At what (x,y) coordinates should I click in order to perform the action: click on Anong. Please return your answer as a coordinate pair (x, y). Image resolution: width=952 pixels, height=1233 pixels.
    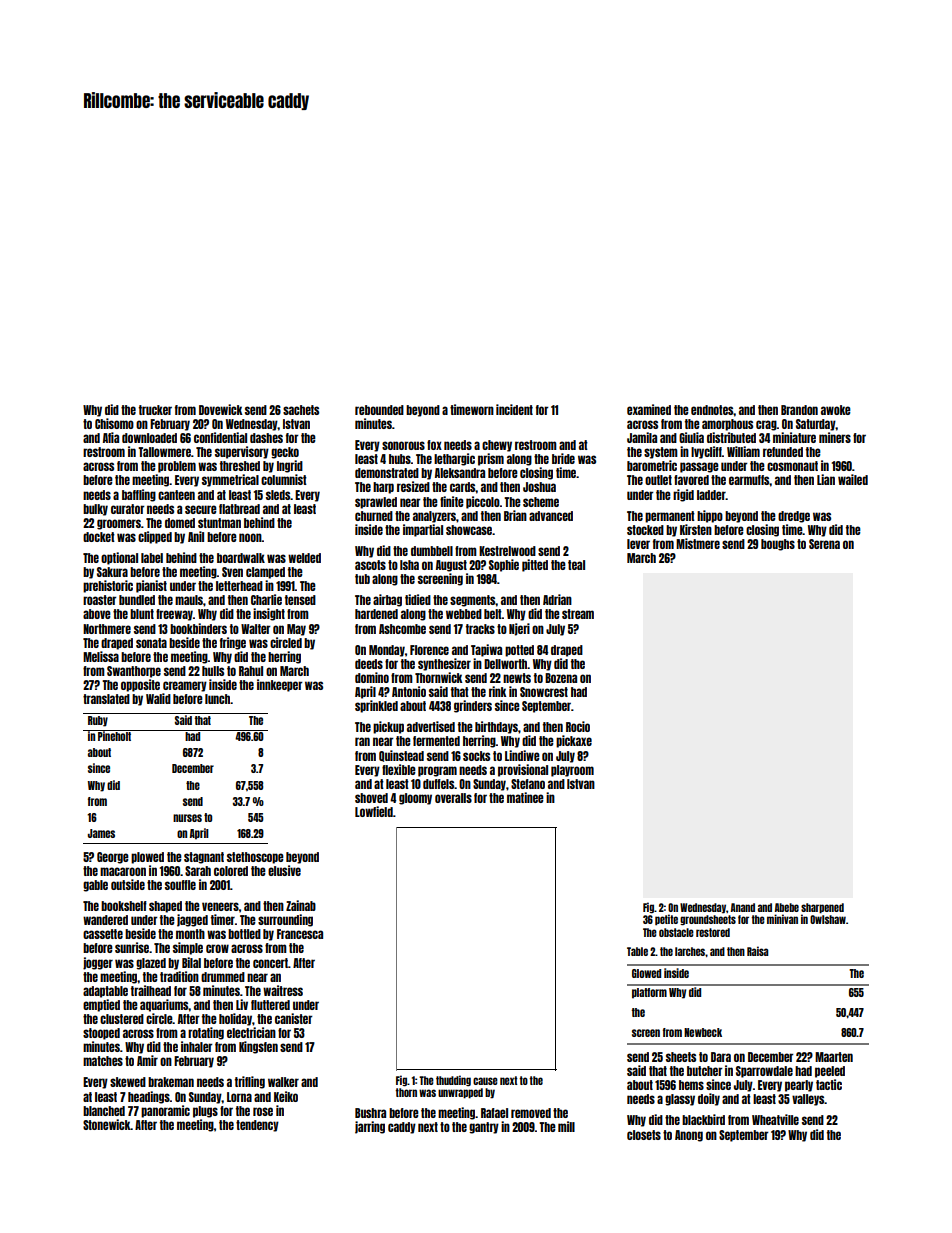
    Looking at the image, I should click on (689, 1136).
